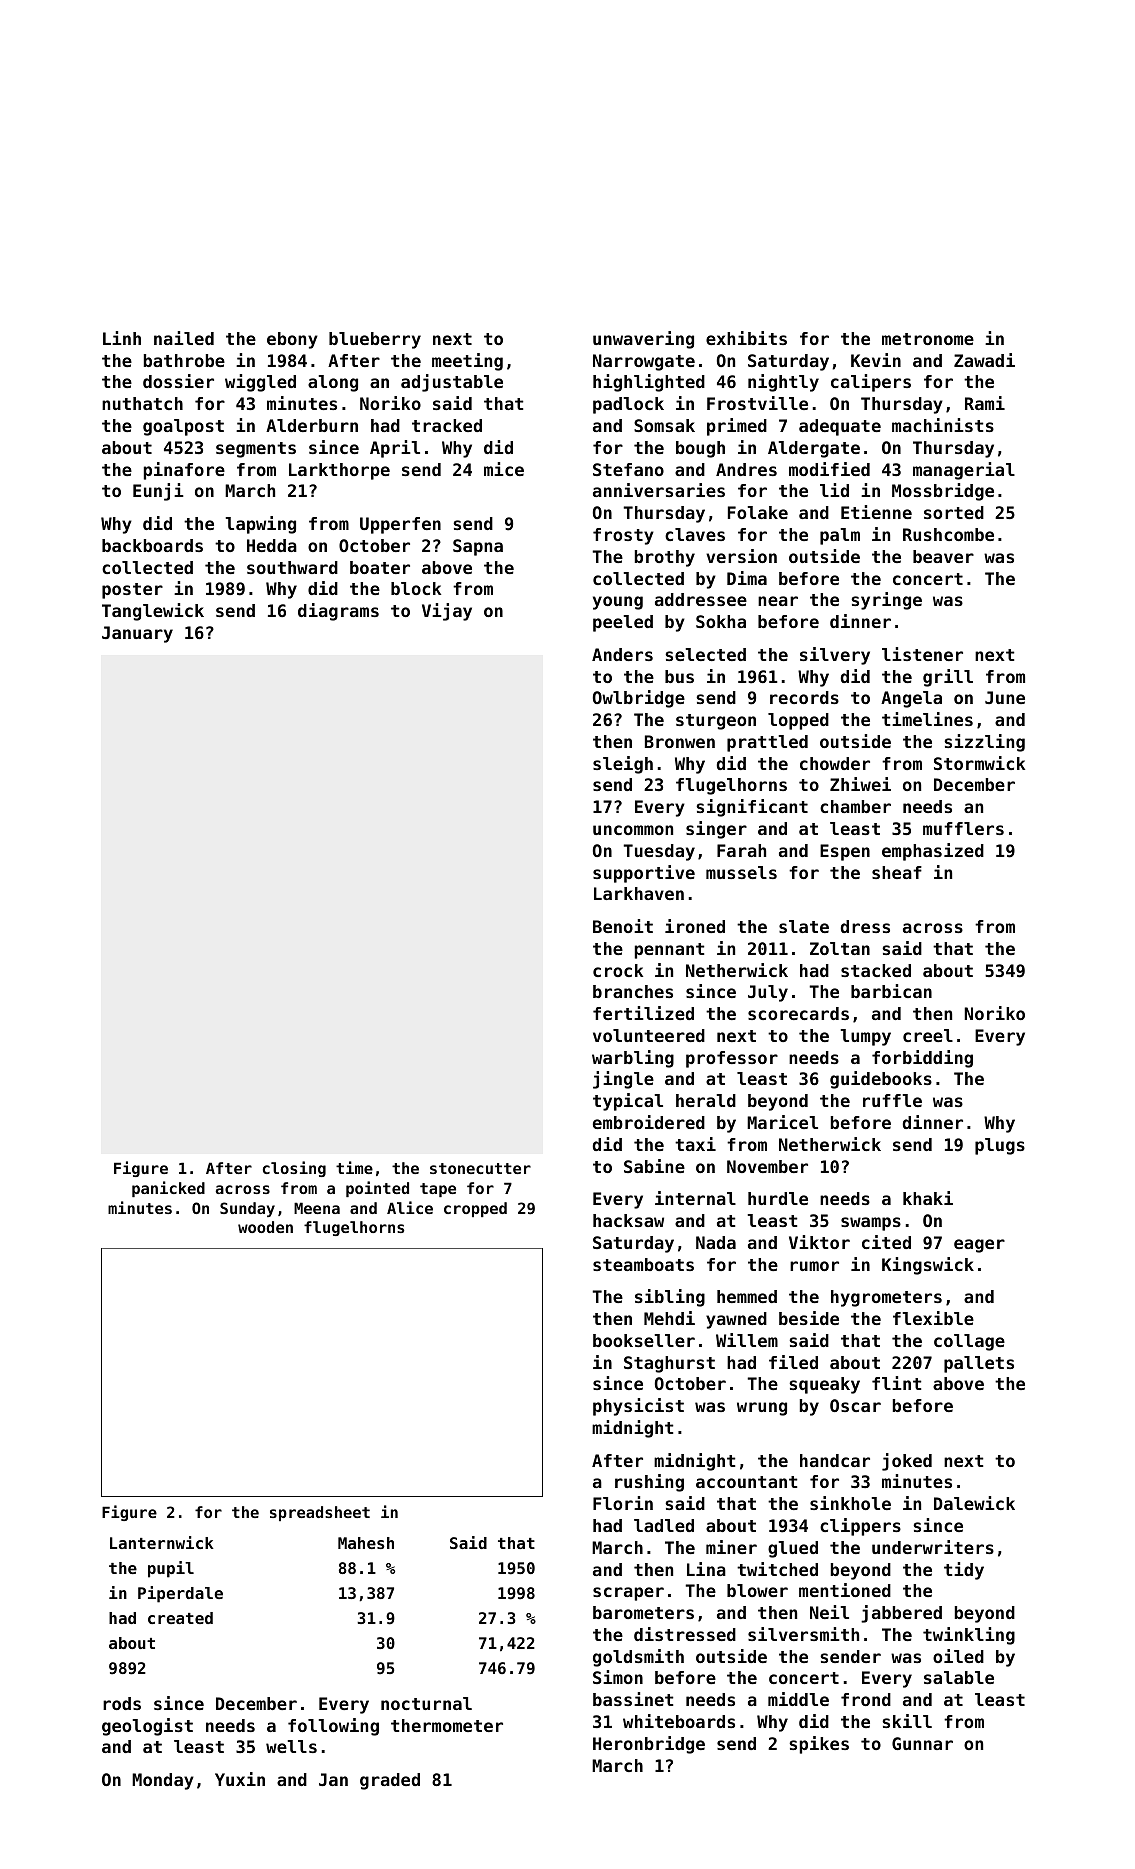 This page has width=1135, height=1869. Describe the element at coordinates (132, 591) in the page. I see `poster` at that location.
